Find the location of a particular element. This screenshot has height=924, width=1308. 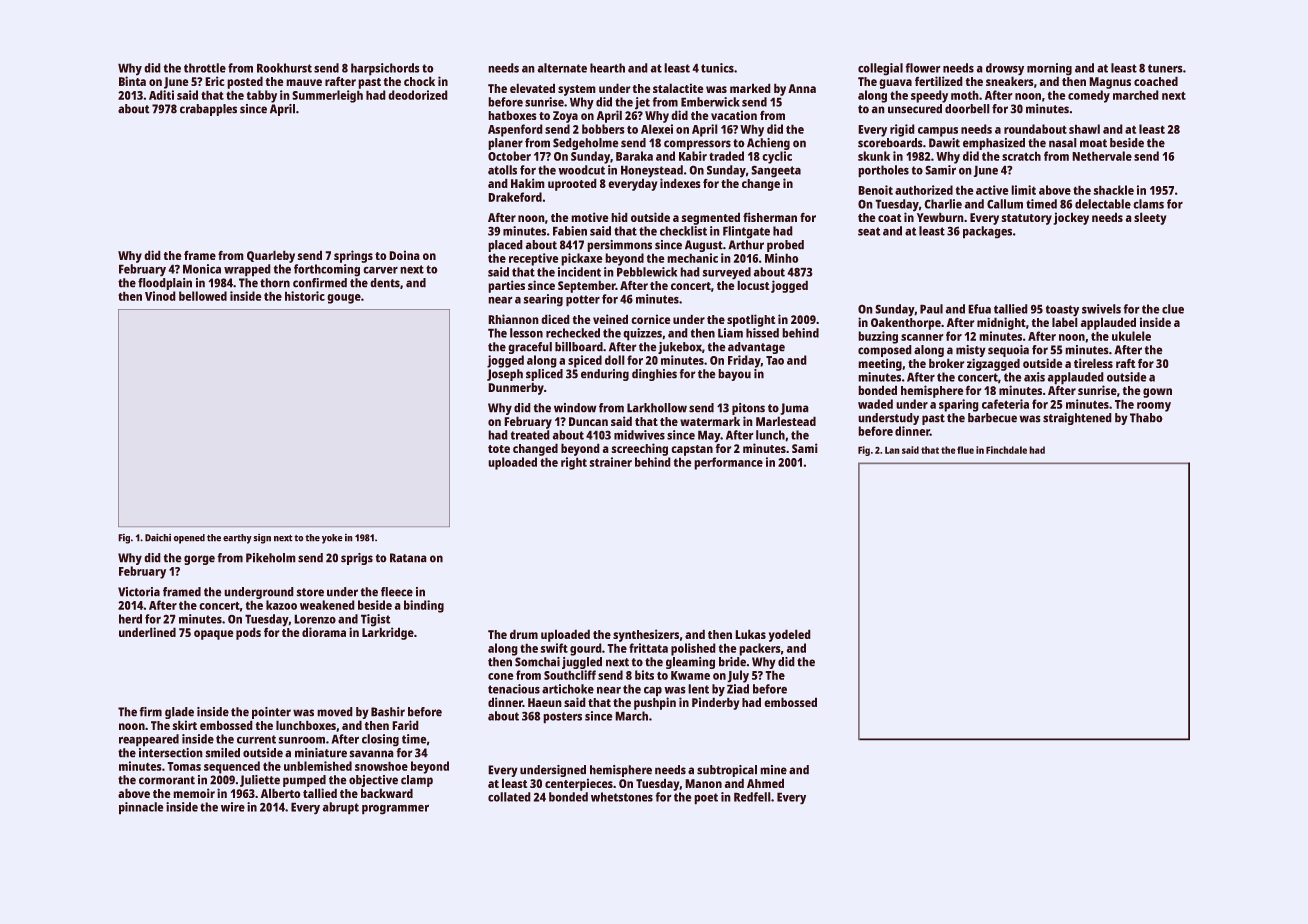

poet is located at coordinates (706, 799).
